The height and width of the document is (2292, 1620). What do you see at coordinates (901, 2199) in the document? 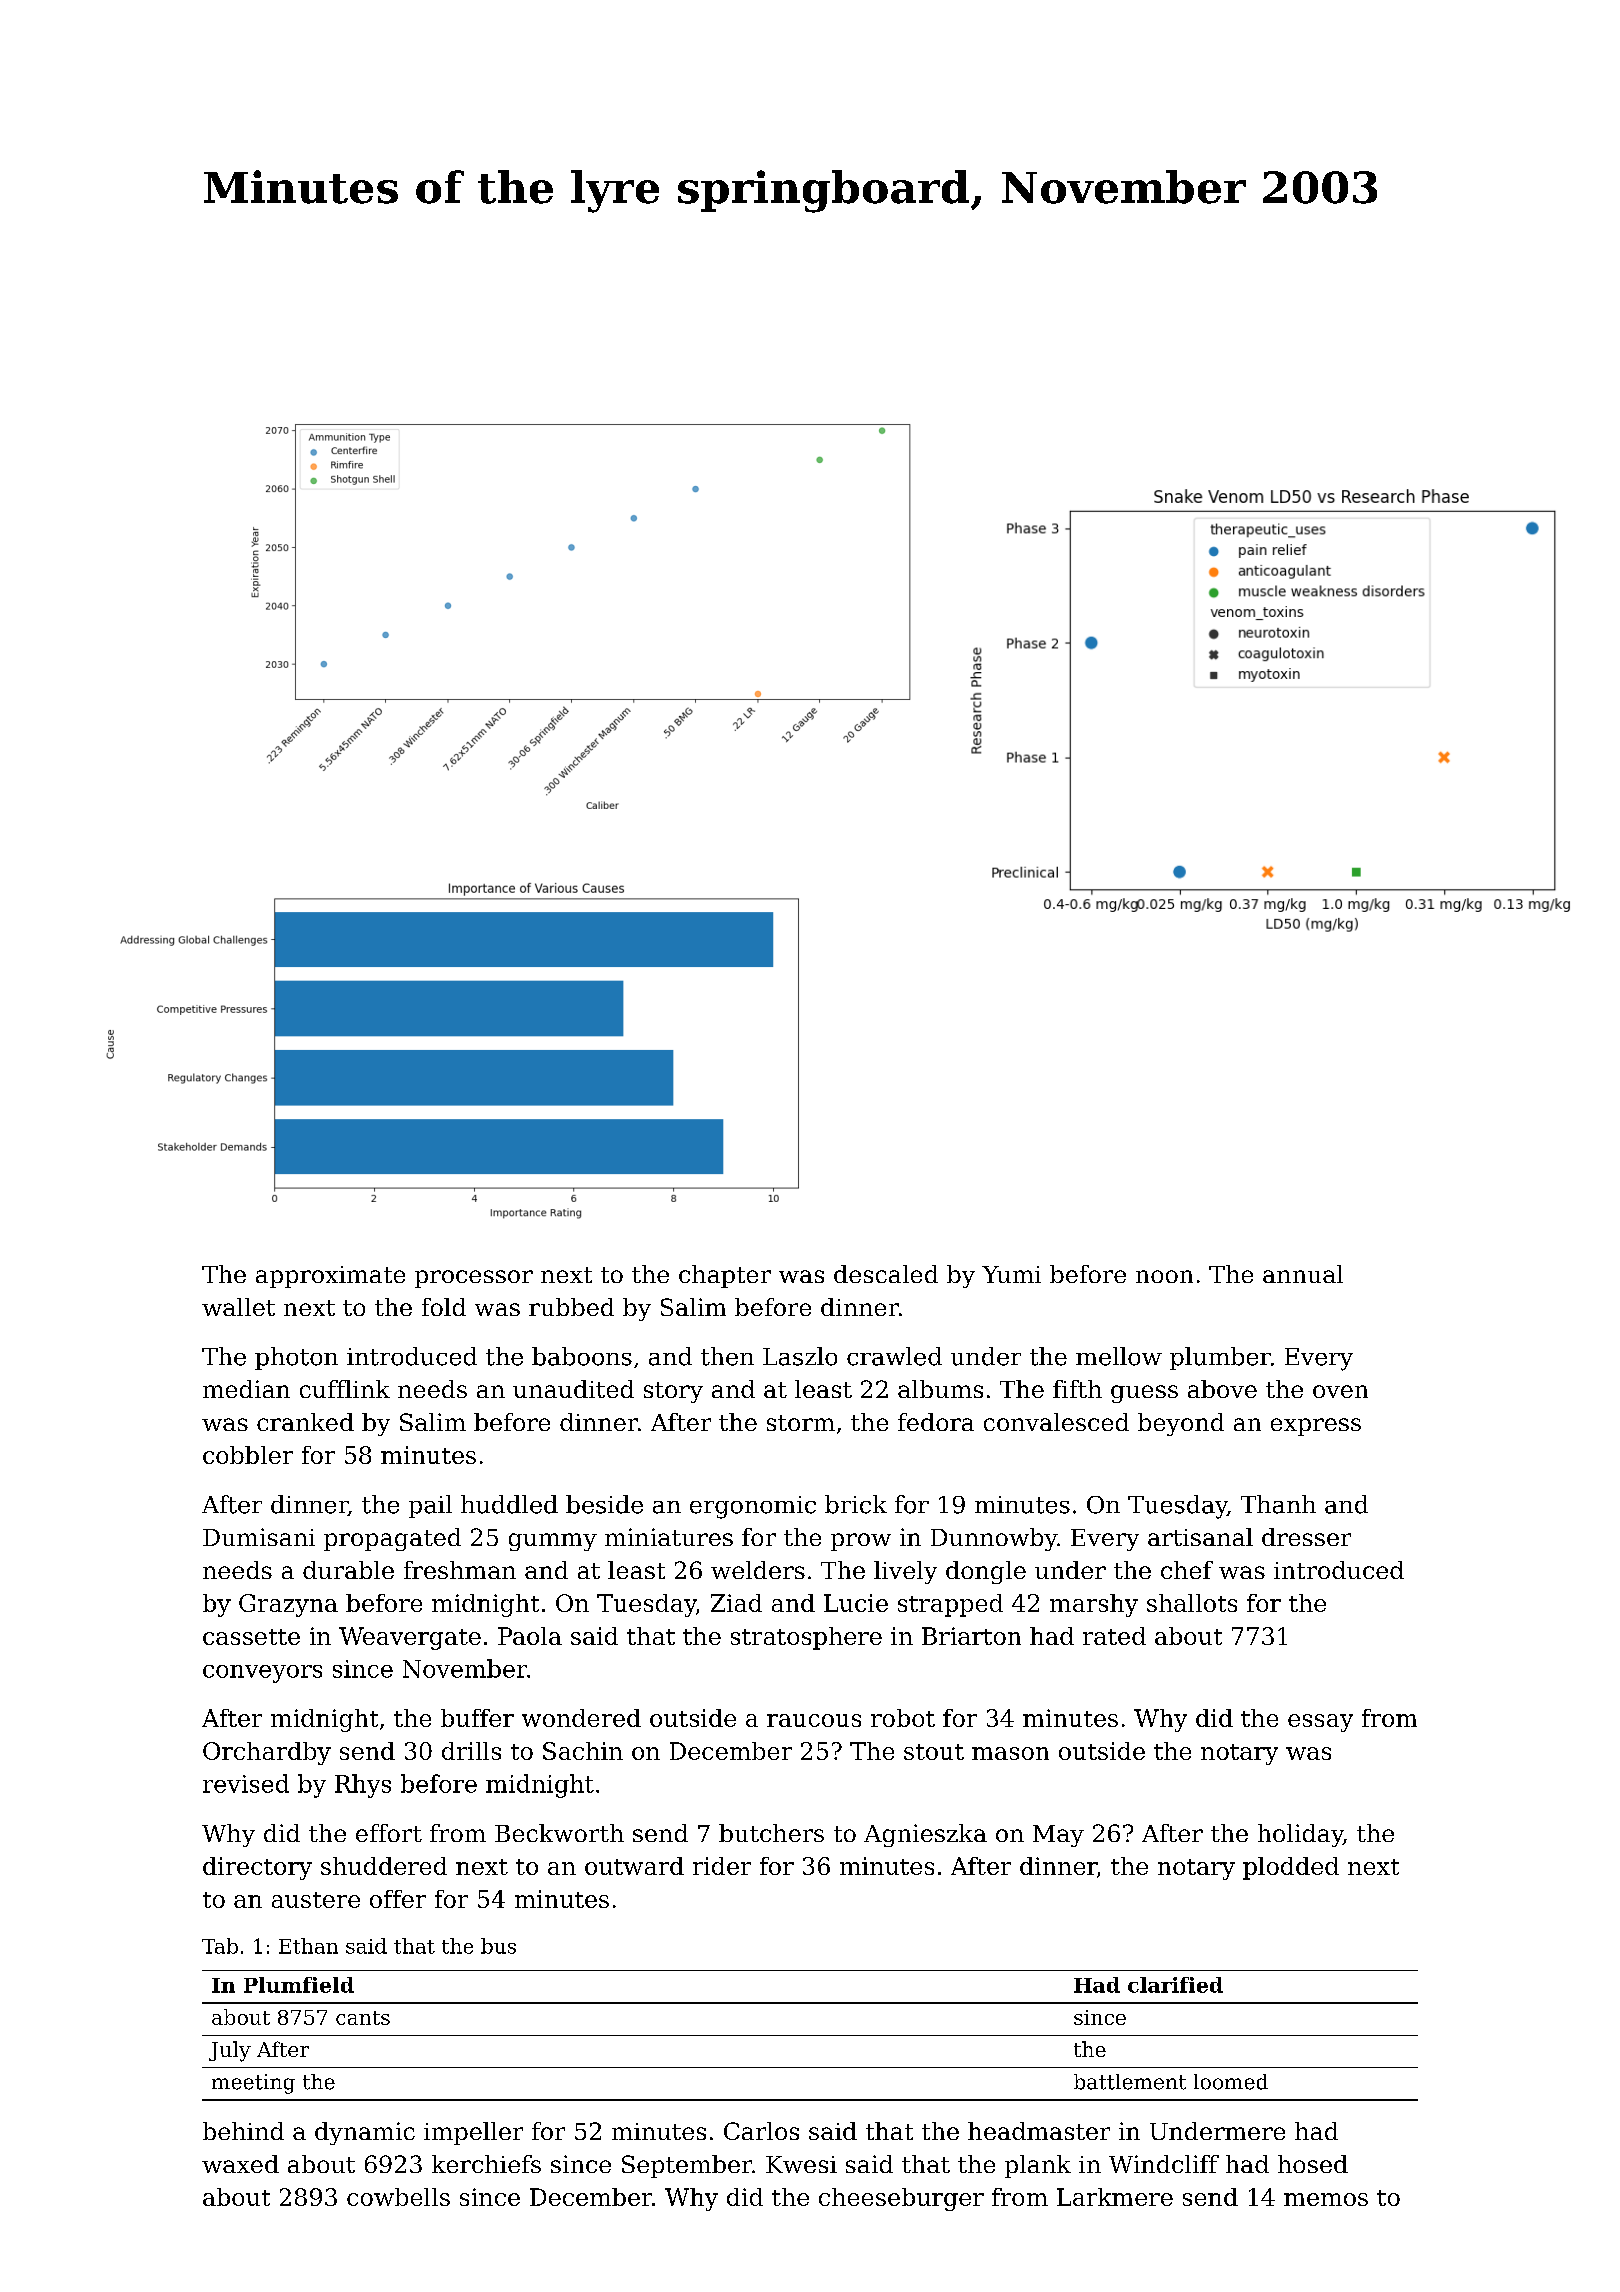
I see `cheeseburger` at bounding box center [901, 2199].
